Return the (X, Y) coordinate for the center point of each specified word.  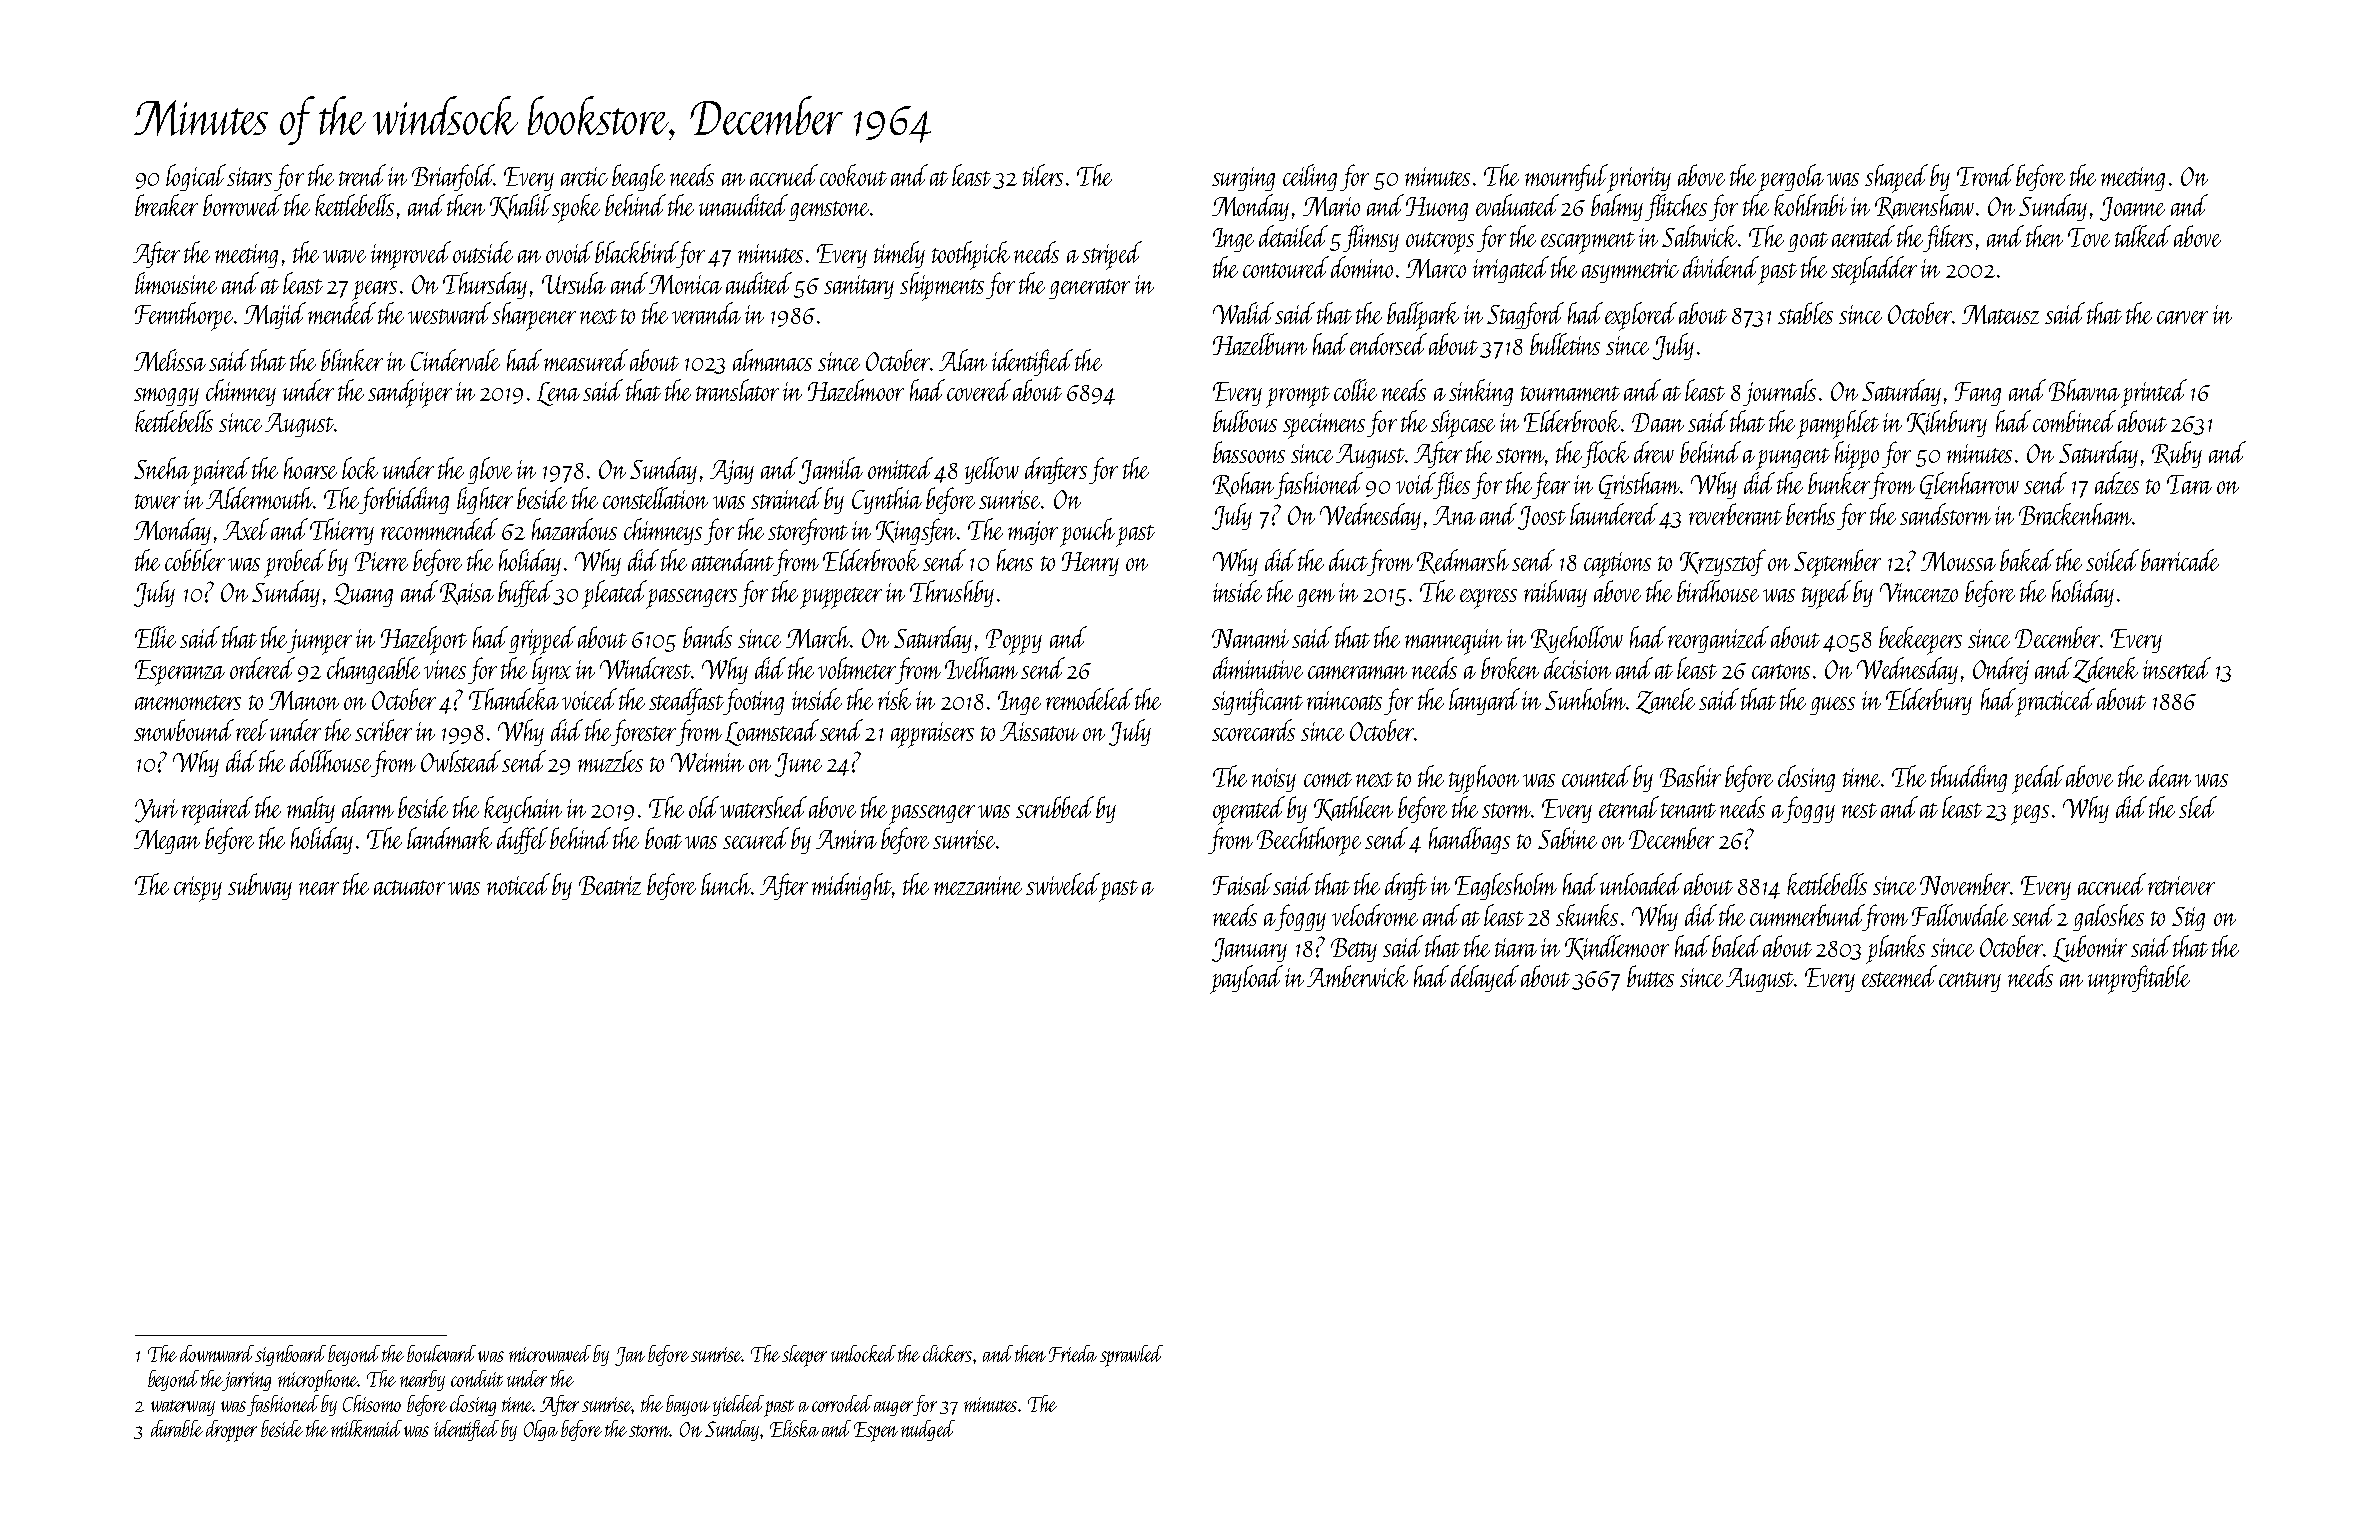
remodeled (1089, 699)
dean (2170, 776)
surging (1243, 179)
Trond (1985, 175)
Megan (167, 842)
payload (1246, 979)
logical (196, 177)
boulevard (441, 1353)
